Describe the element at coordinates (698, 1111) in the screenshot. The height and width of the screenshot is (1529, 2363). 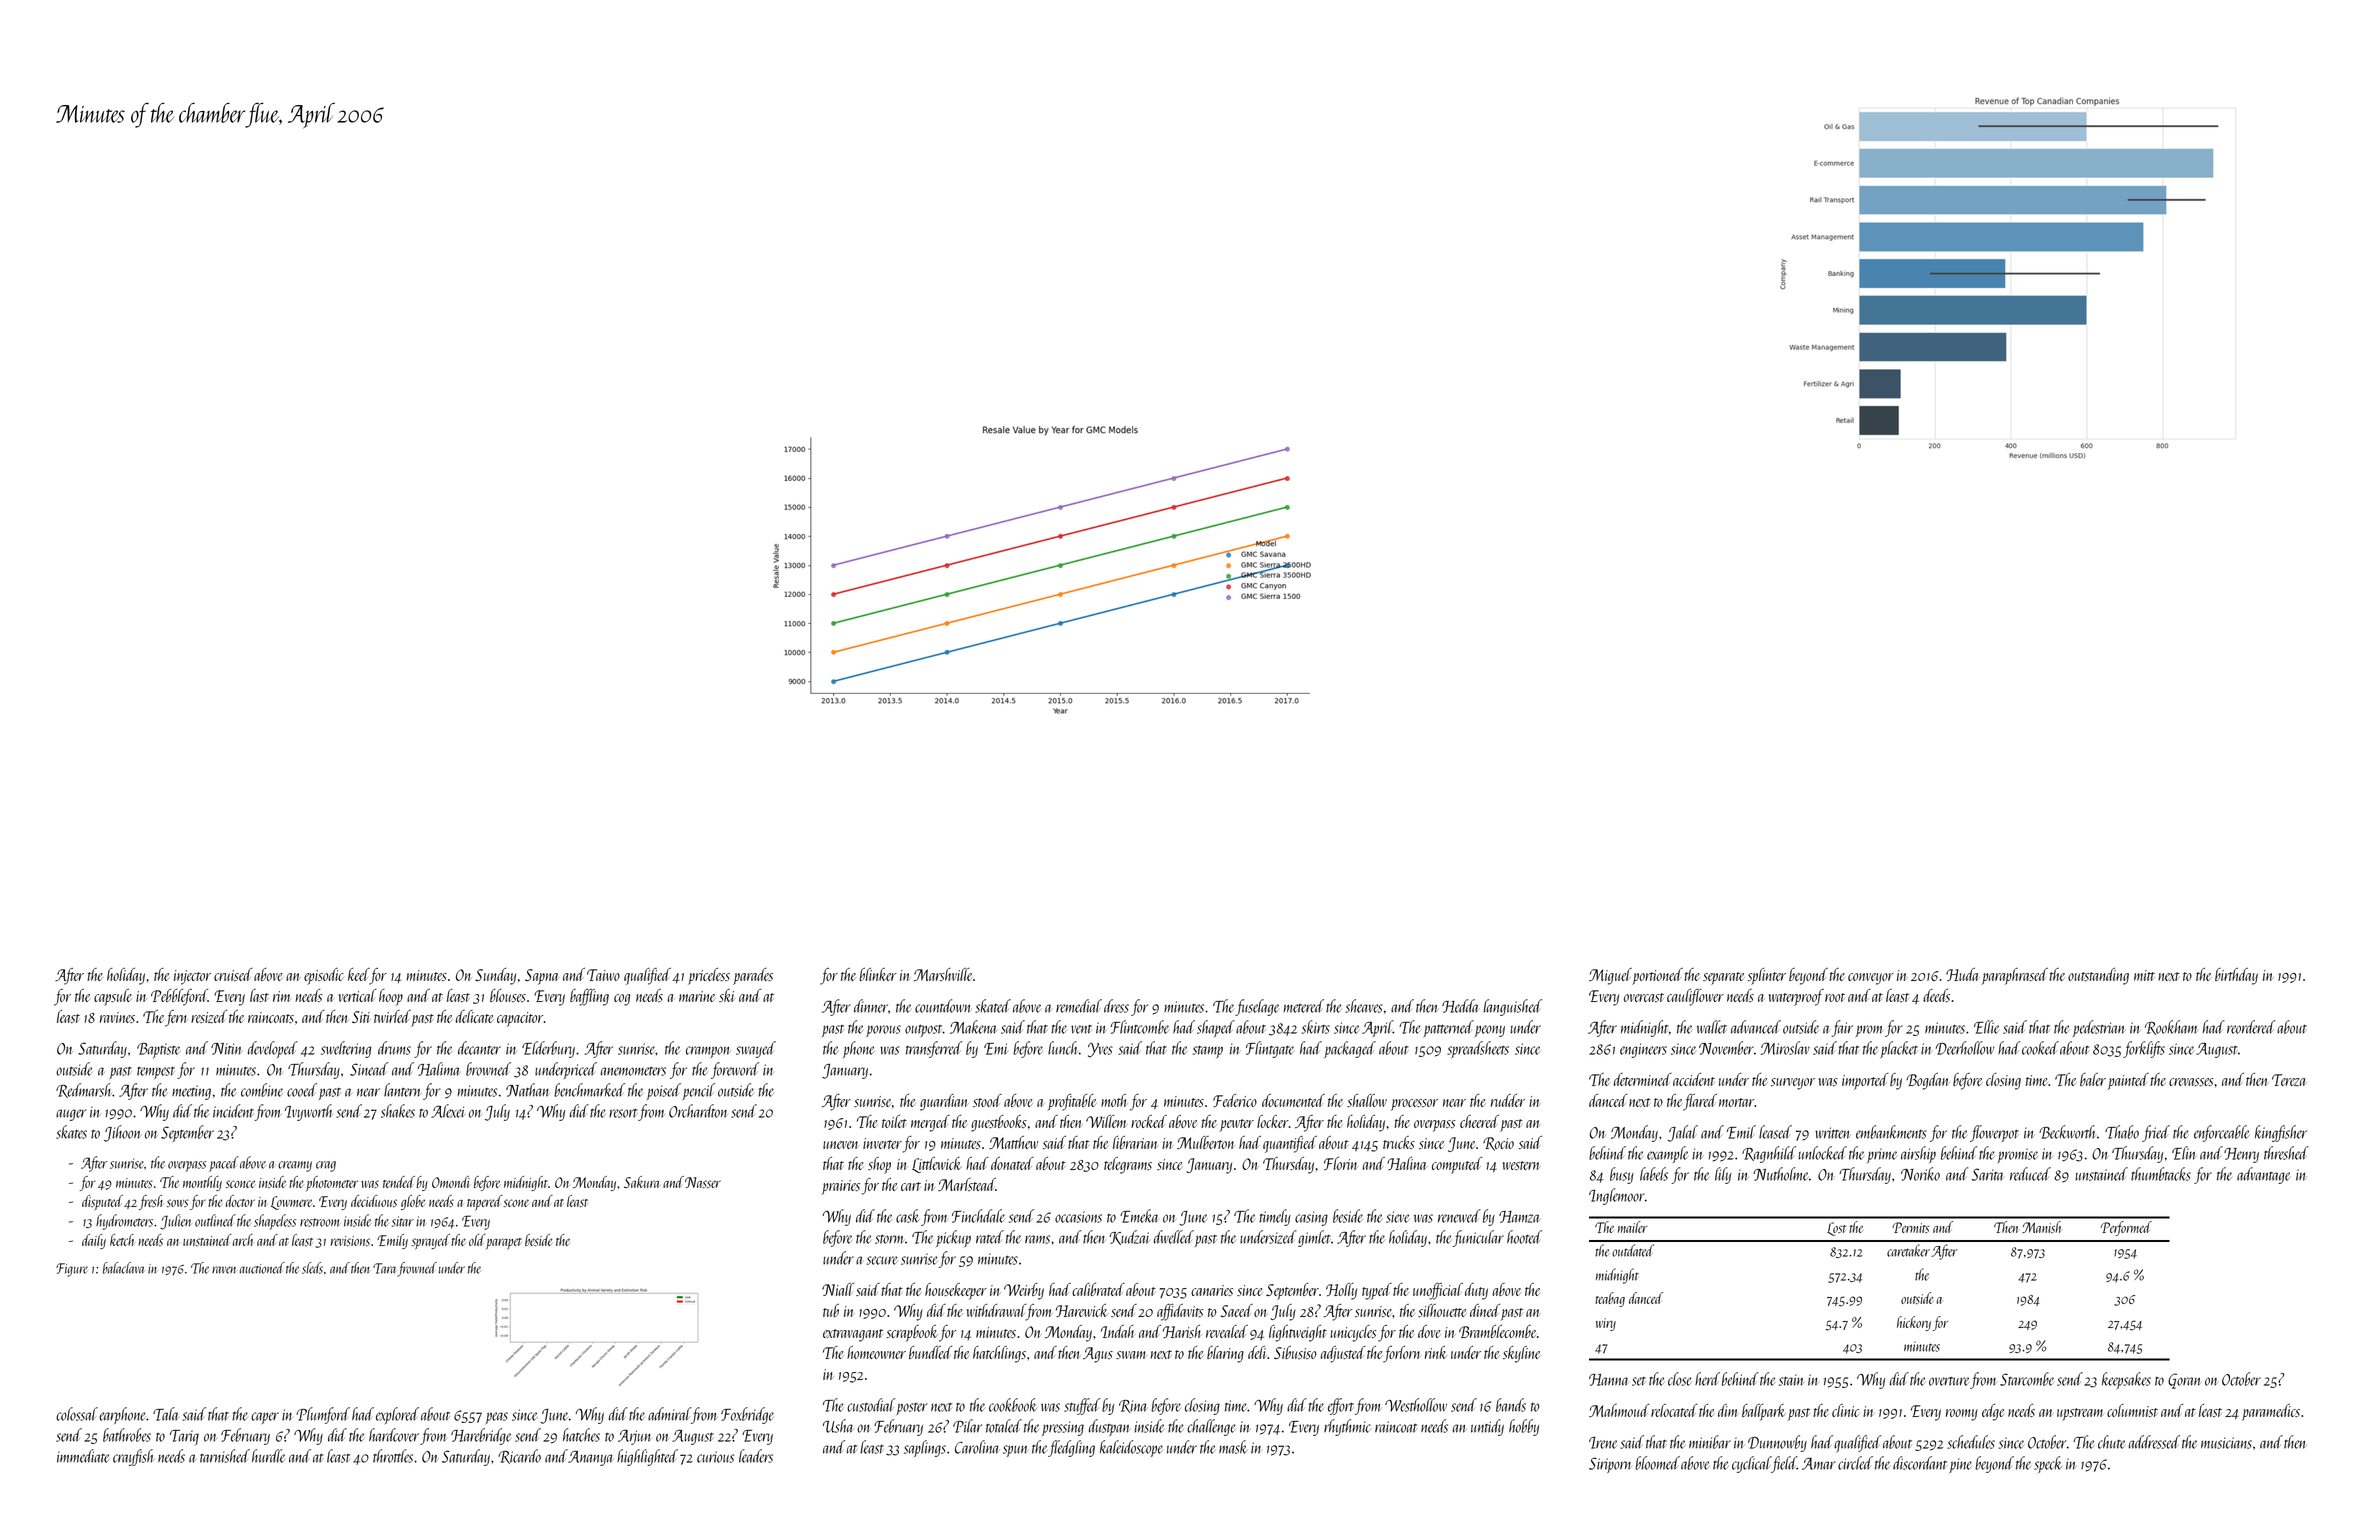
I see `Orchardton` at that location.
